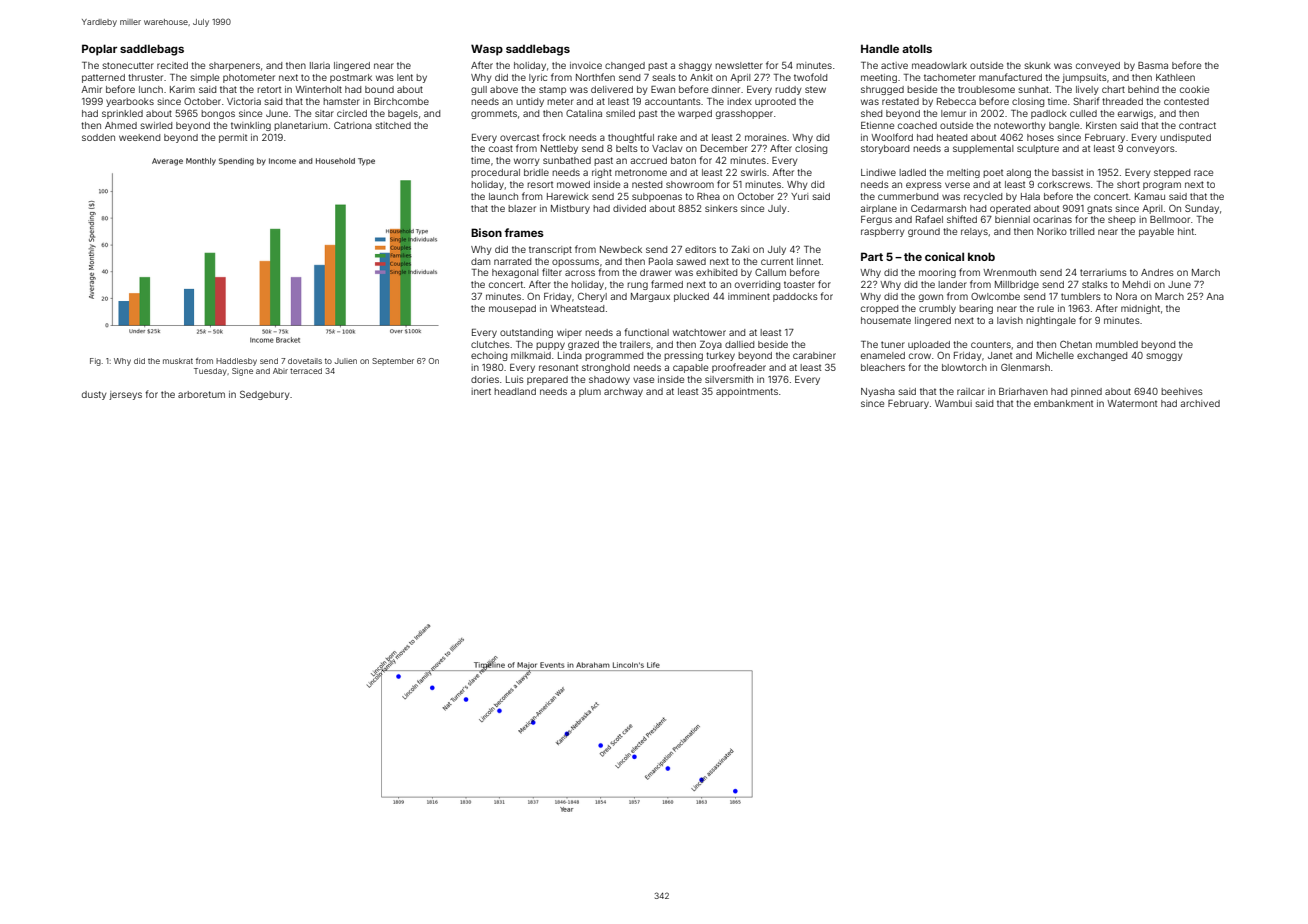 The height and width of the page is (924, 1308). I want to click on delivered, so click(612, 89).
